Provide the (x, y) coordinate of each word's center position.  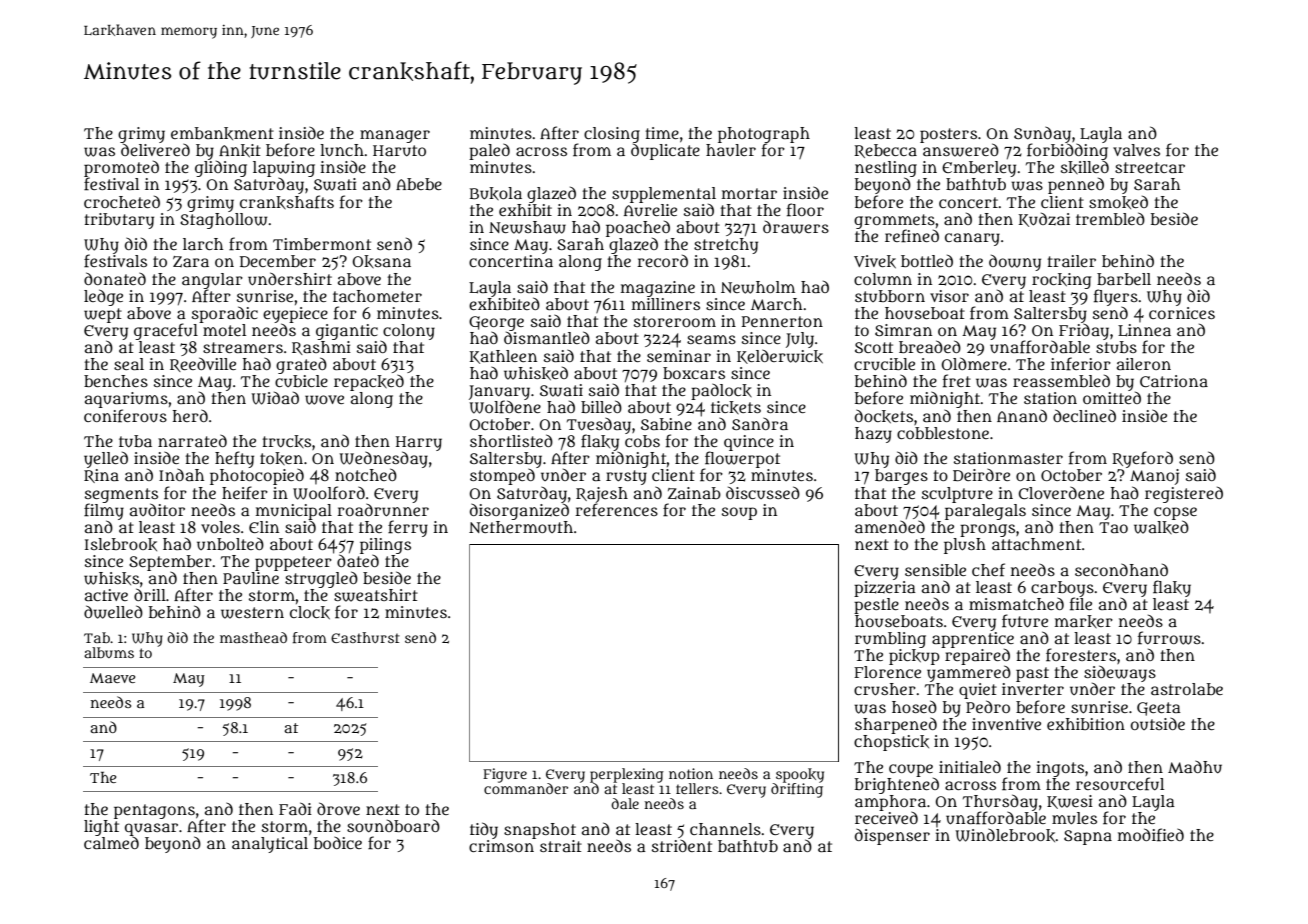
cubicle (301, 381)
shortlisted (511, 440)
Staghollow (223, 221)
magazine (658, 289)
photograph (764, 135)
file (1081, 604)
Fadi (295, 808)
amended (890, 526)
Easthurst (365, 637)
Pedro (988, 706)
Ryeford (1142, 459)
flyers (1116, 297)
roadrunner (383, 510)
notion (691, 773)
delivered (155, 149)
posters (948, 135)
